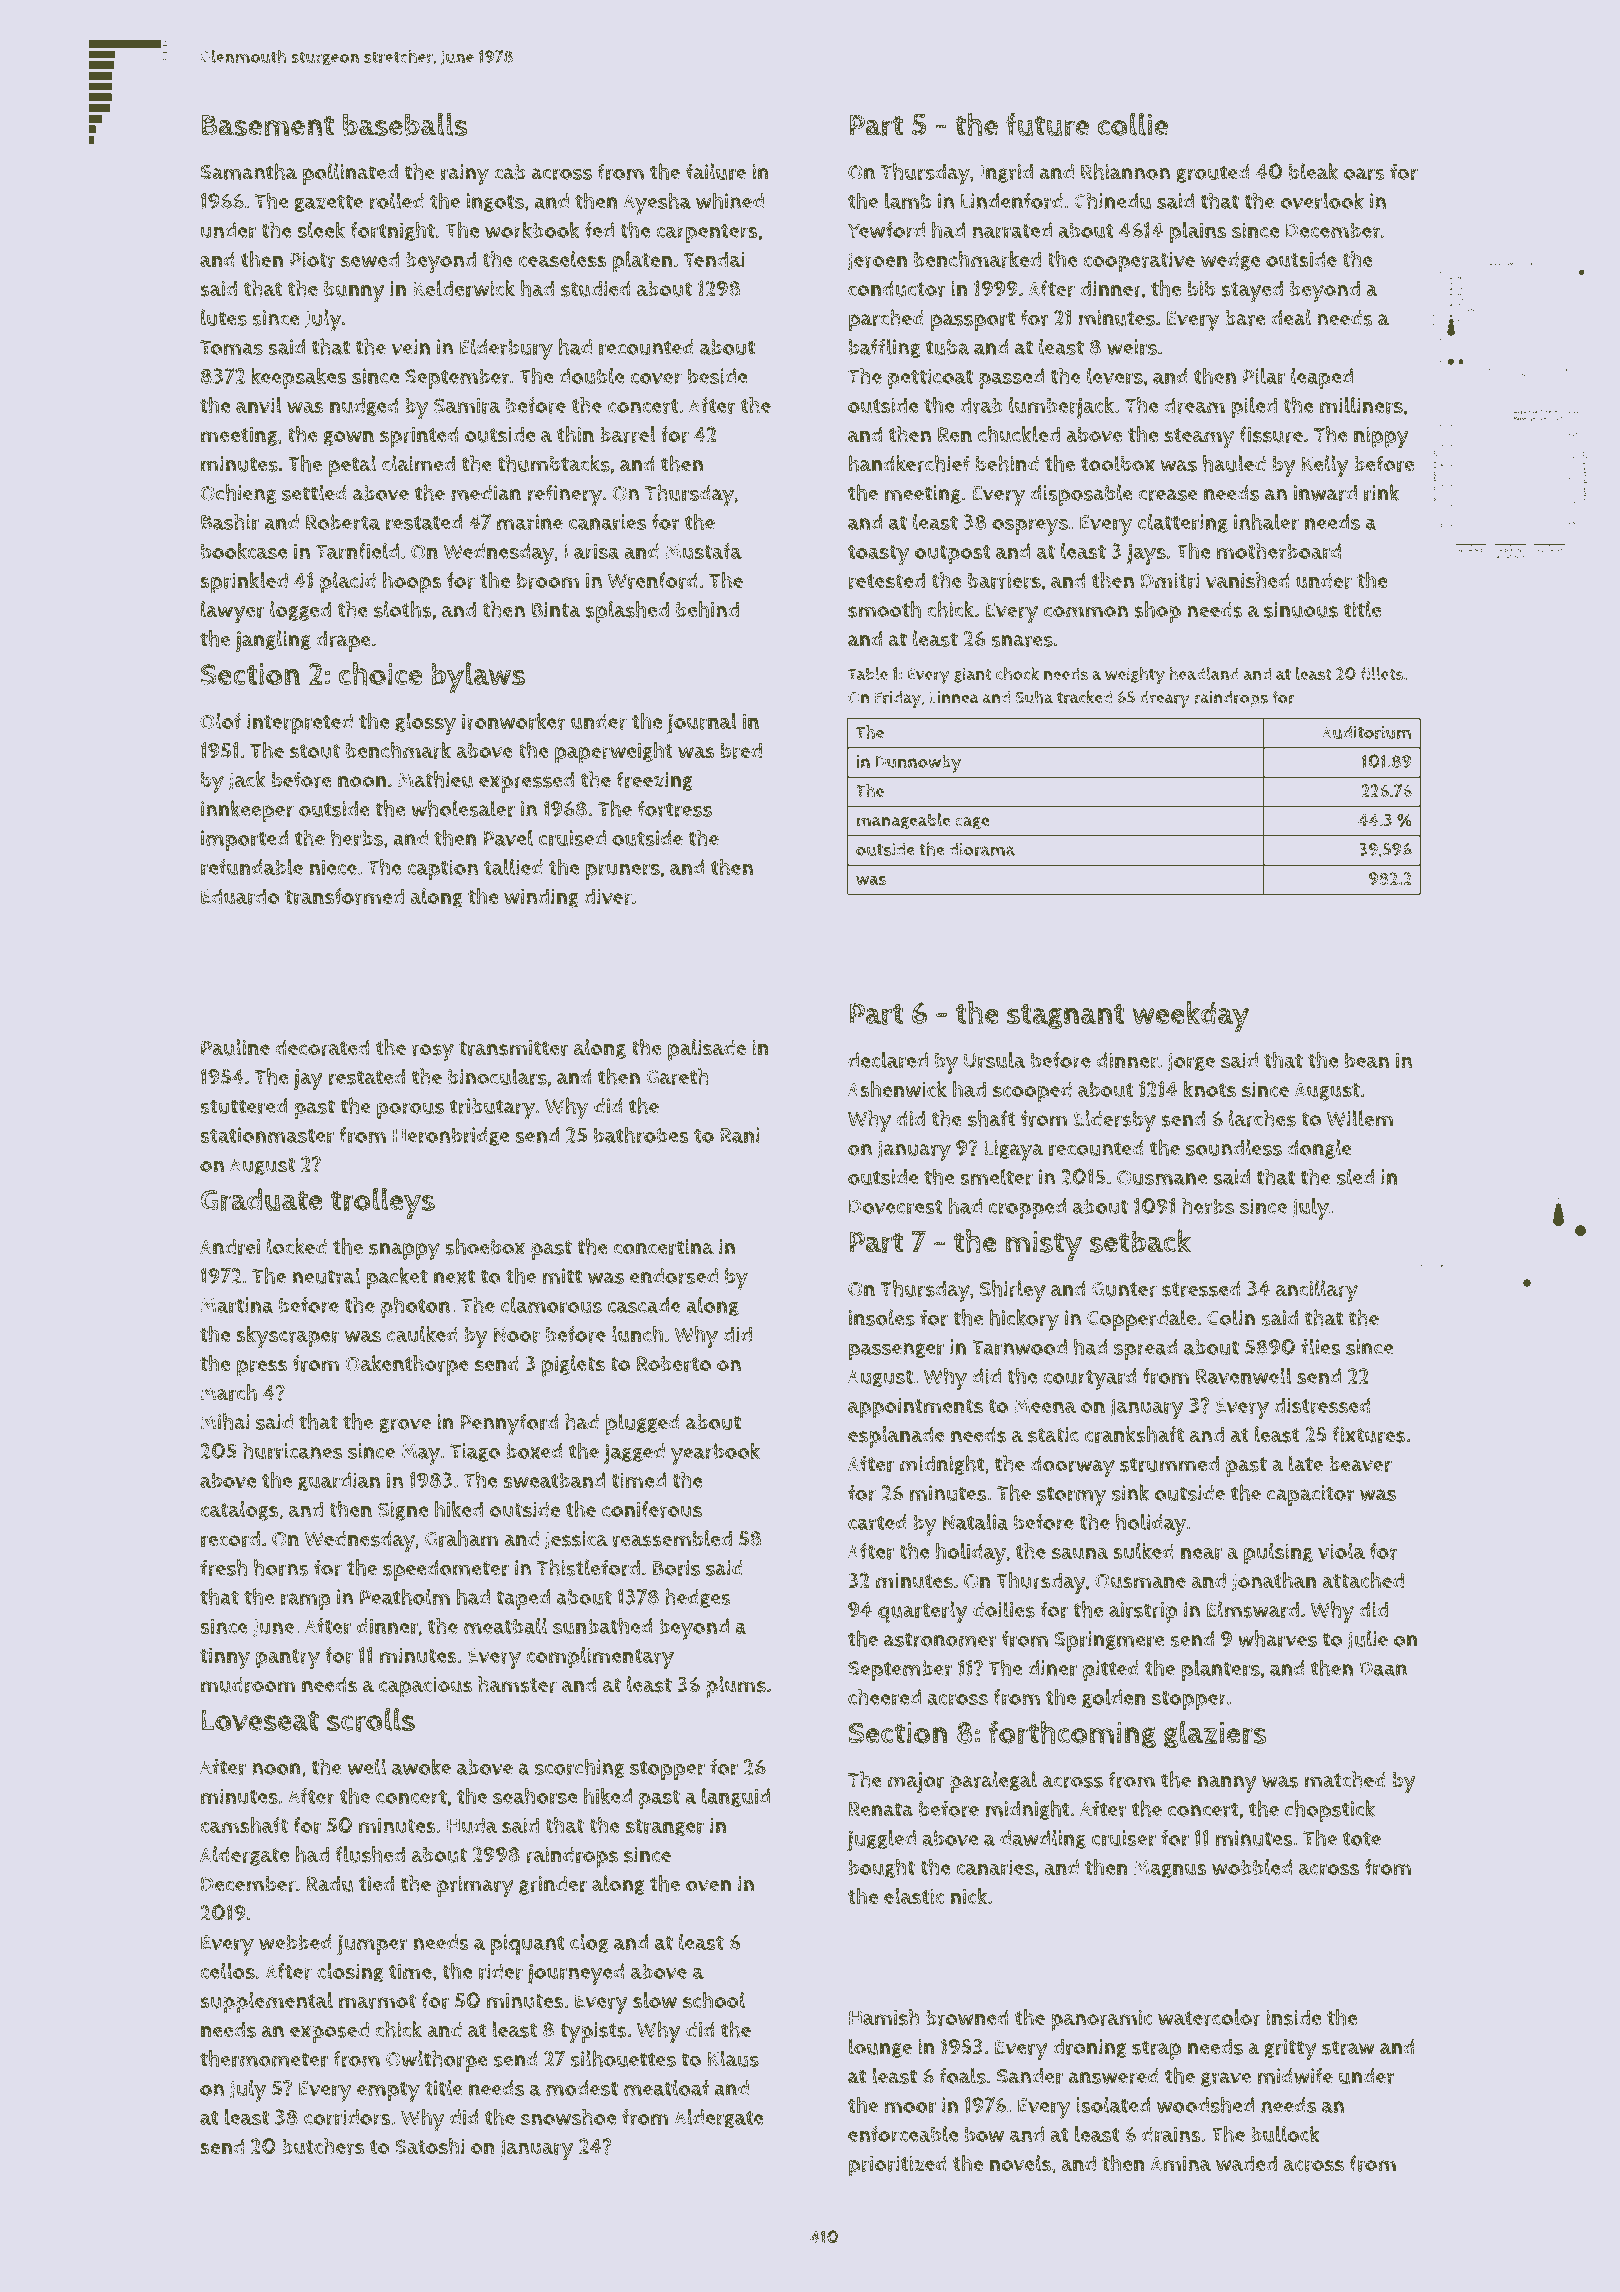 This document has height=2292, width=1620. I want to click on moor, so click(910, 2108).
